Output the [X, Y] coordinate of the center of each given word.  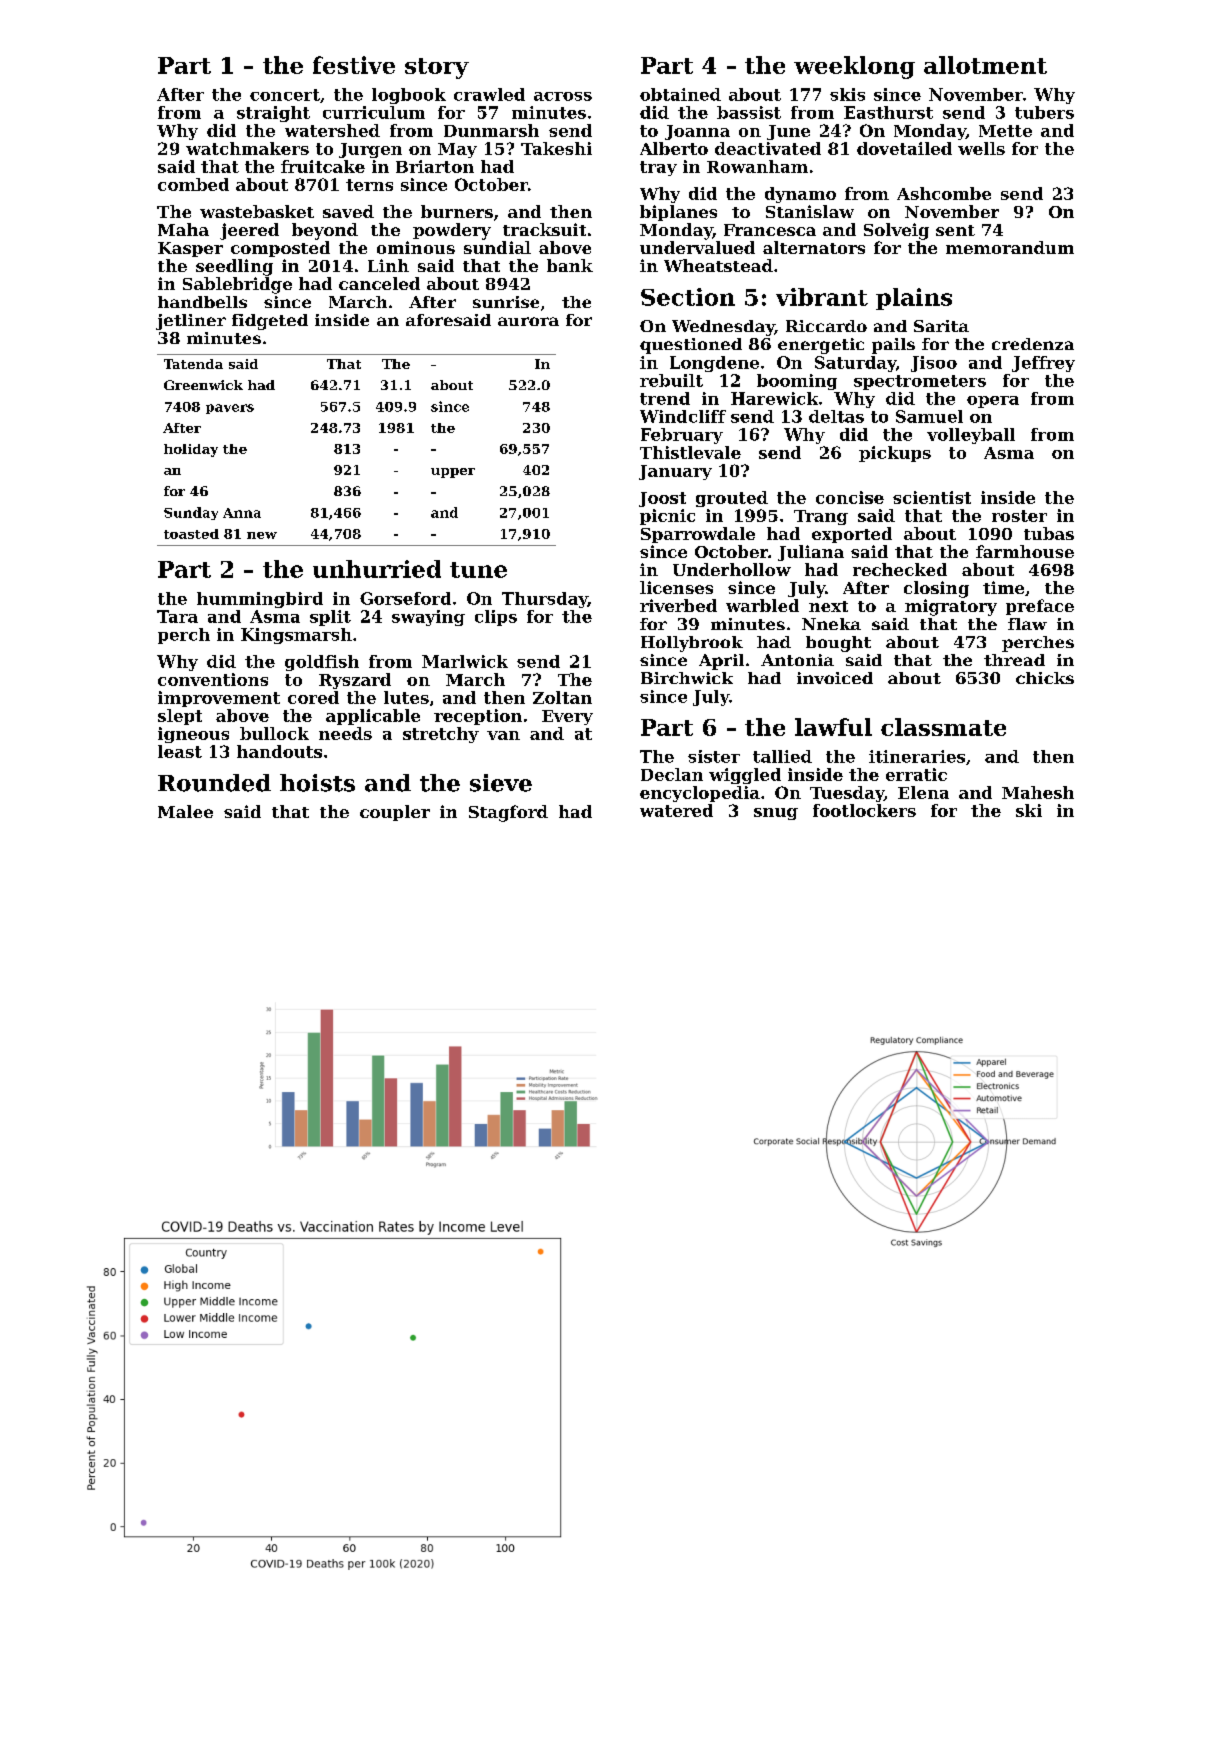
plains [914, 299]
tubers [1044, 112]
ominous [416, 247]
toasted [191, 534]
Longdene [714, 364]
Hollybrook [692, 644]
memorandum [1010, 247]
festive [354, 65]
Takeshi [556, 148]
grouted [732, 499]
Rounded [214, 783]
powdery [452, 231]
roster [1019, 516]
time [1003, 587]
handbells [202, 302]
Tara [177, 616]
